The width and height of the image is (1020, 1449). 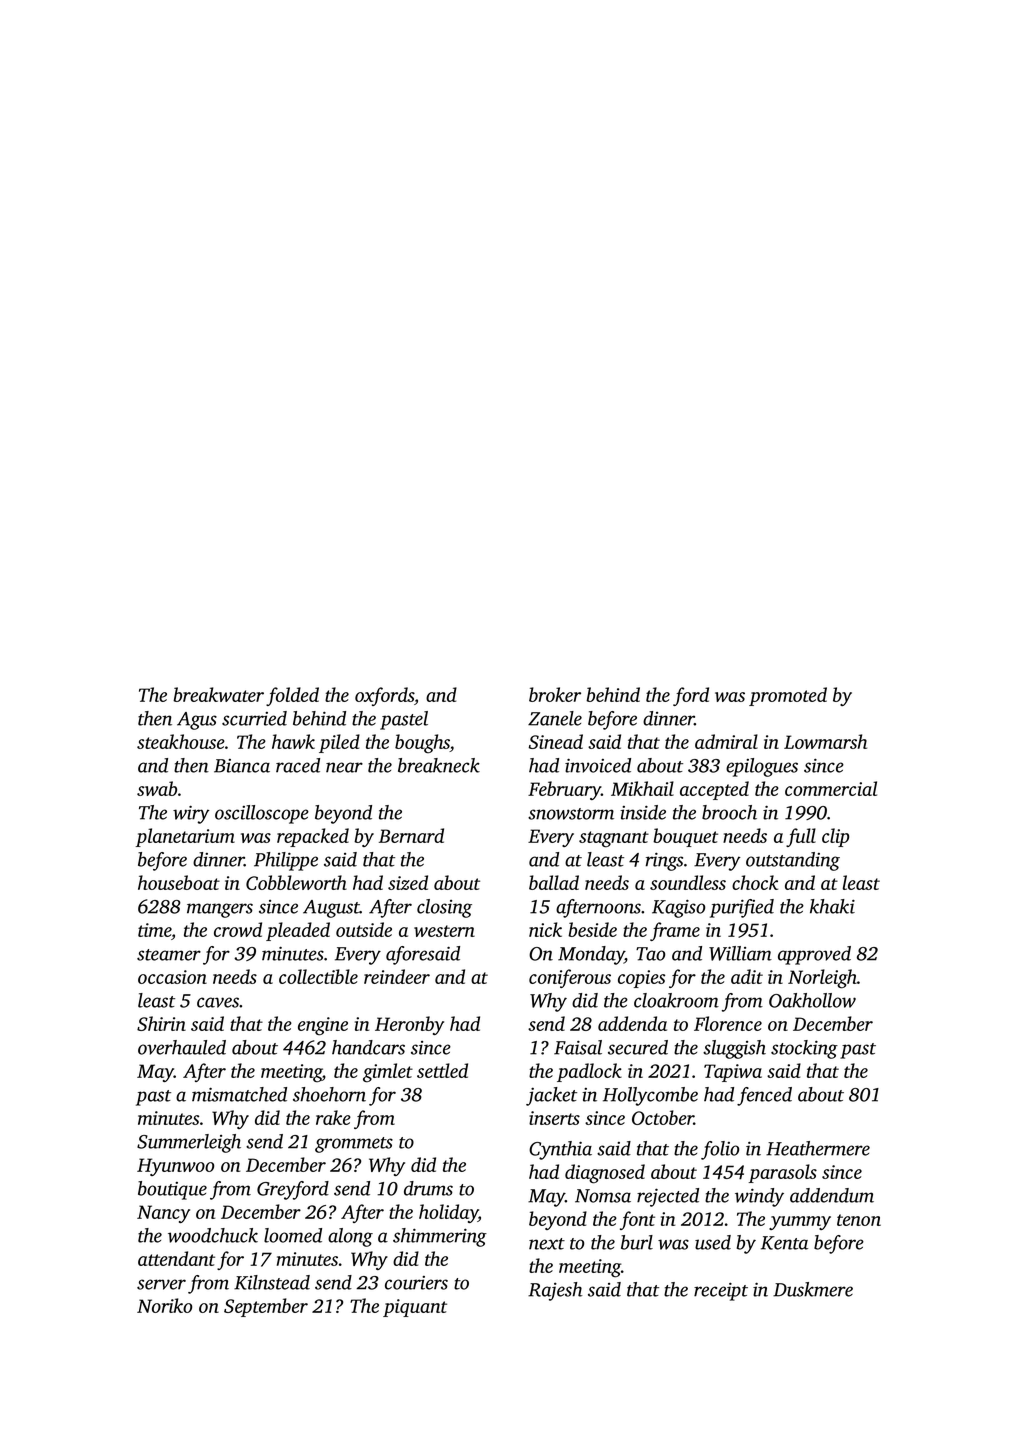 What do you see at coordinates (721, 1292) in the image?
I see `receipt` at bounding box center [721, 1292].
